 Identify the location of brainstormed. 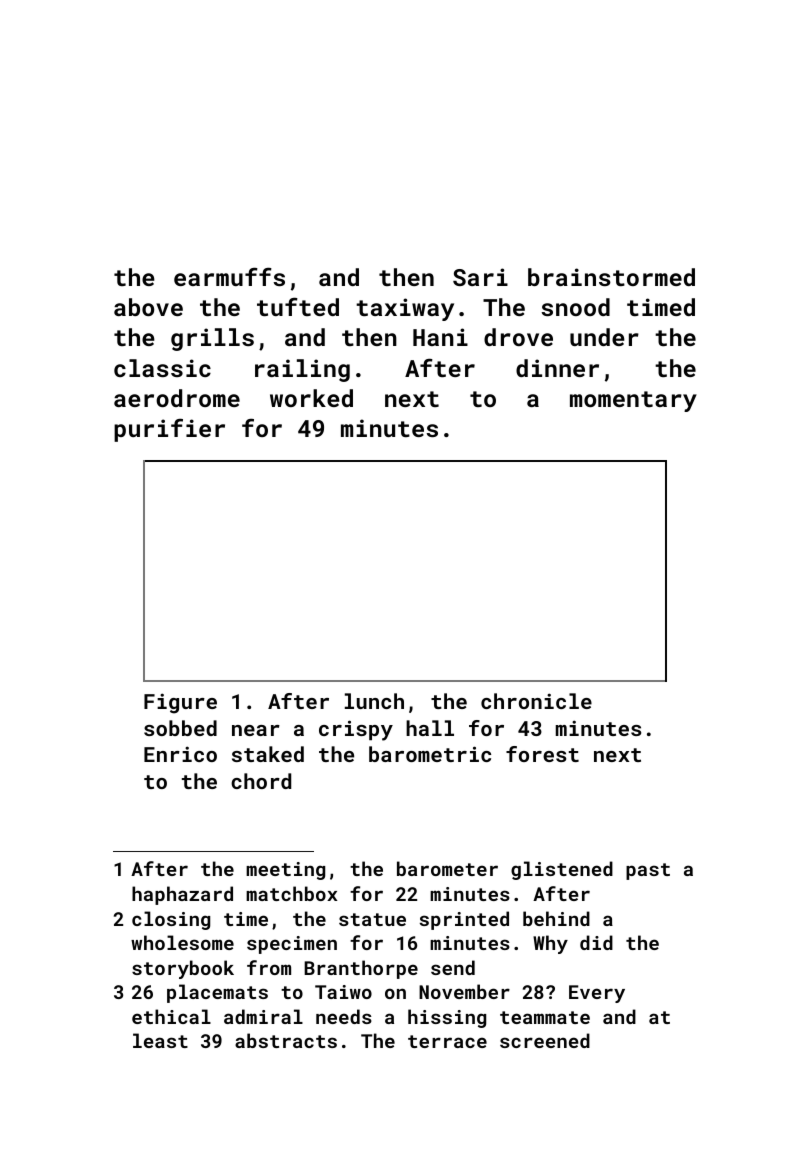
(611, 277).
